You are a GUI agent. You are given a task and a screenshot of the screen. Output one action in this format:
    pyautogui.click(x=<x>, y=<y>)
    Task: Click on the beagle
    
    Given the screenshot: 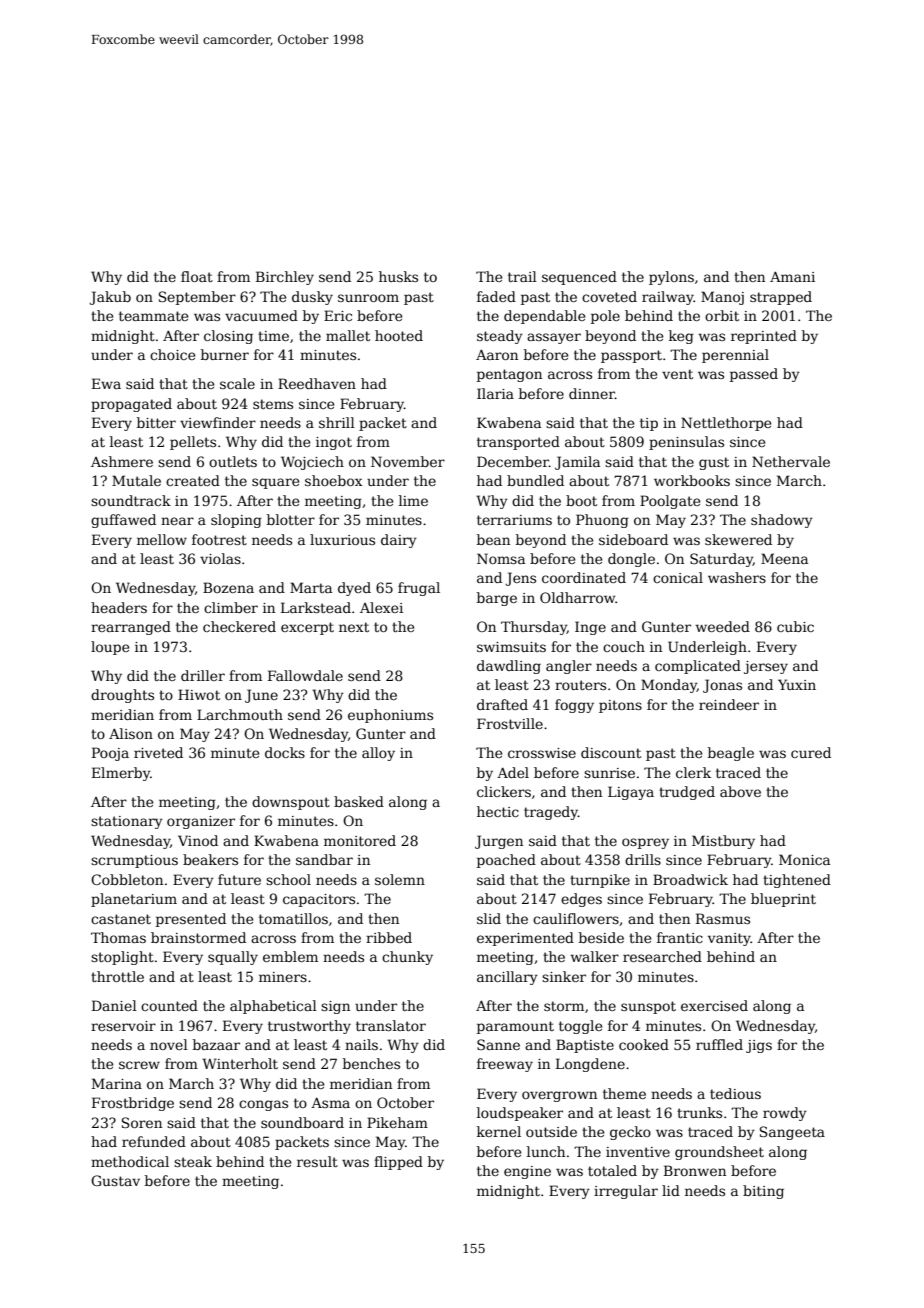 What is the action you would take?
    pyautogui.click(x=731, y=754)
